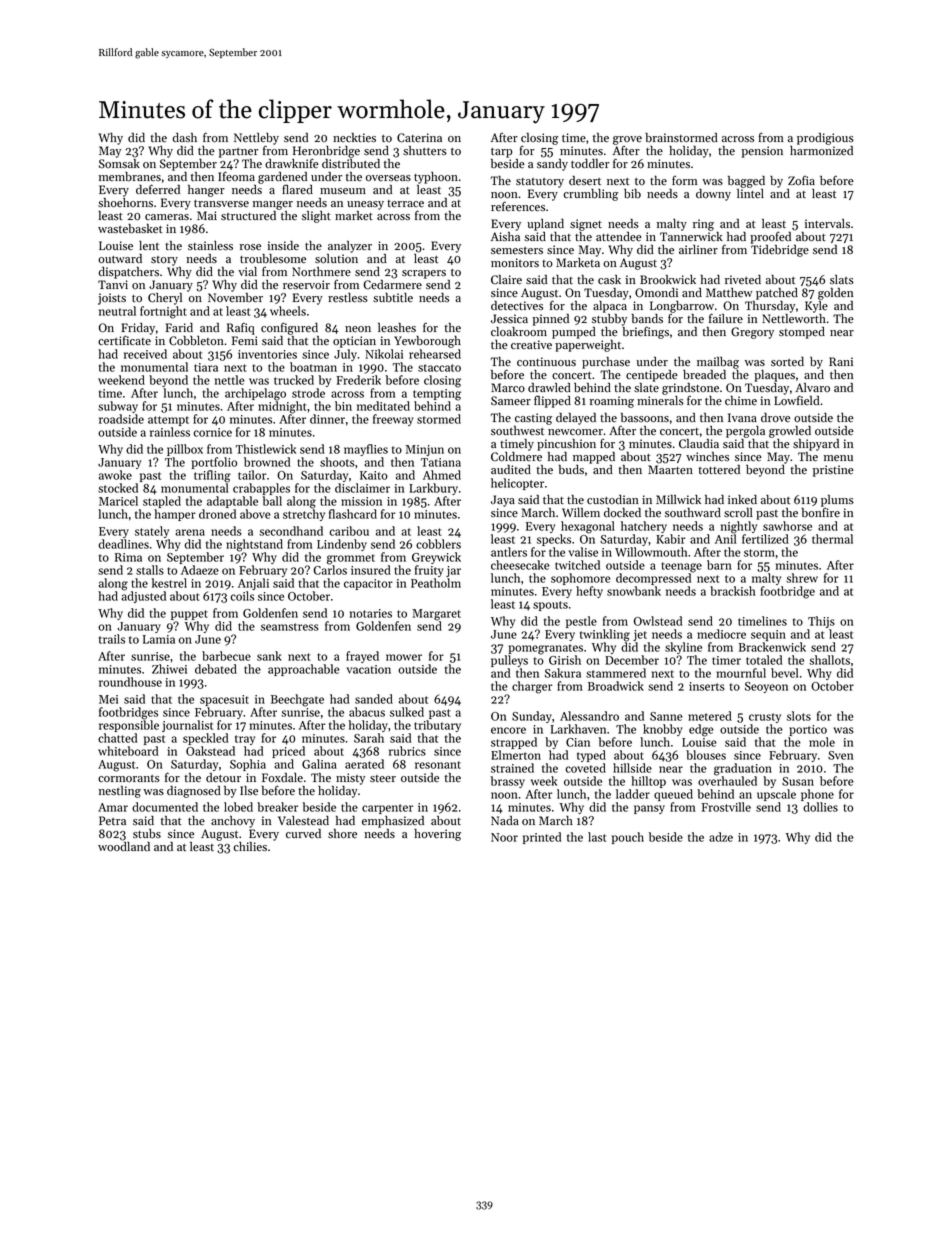 This screenshot has height=1233, width=952. Describe the element at coordinates (801, 180) in the screenshot. I see `Zofia` at that location.
